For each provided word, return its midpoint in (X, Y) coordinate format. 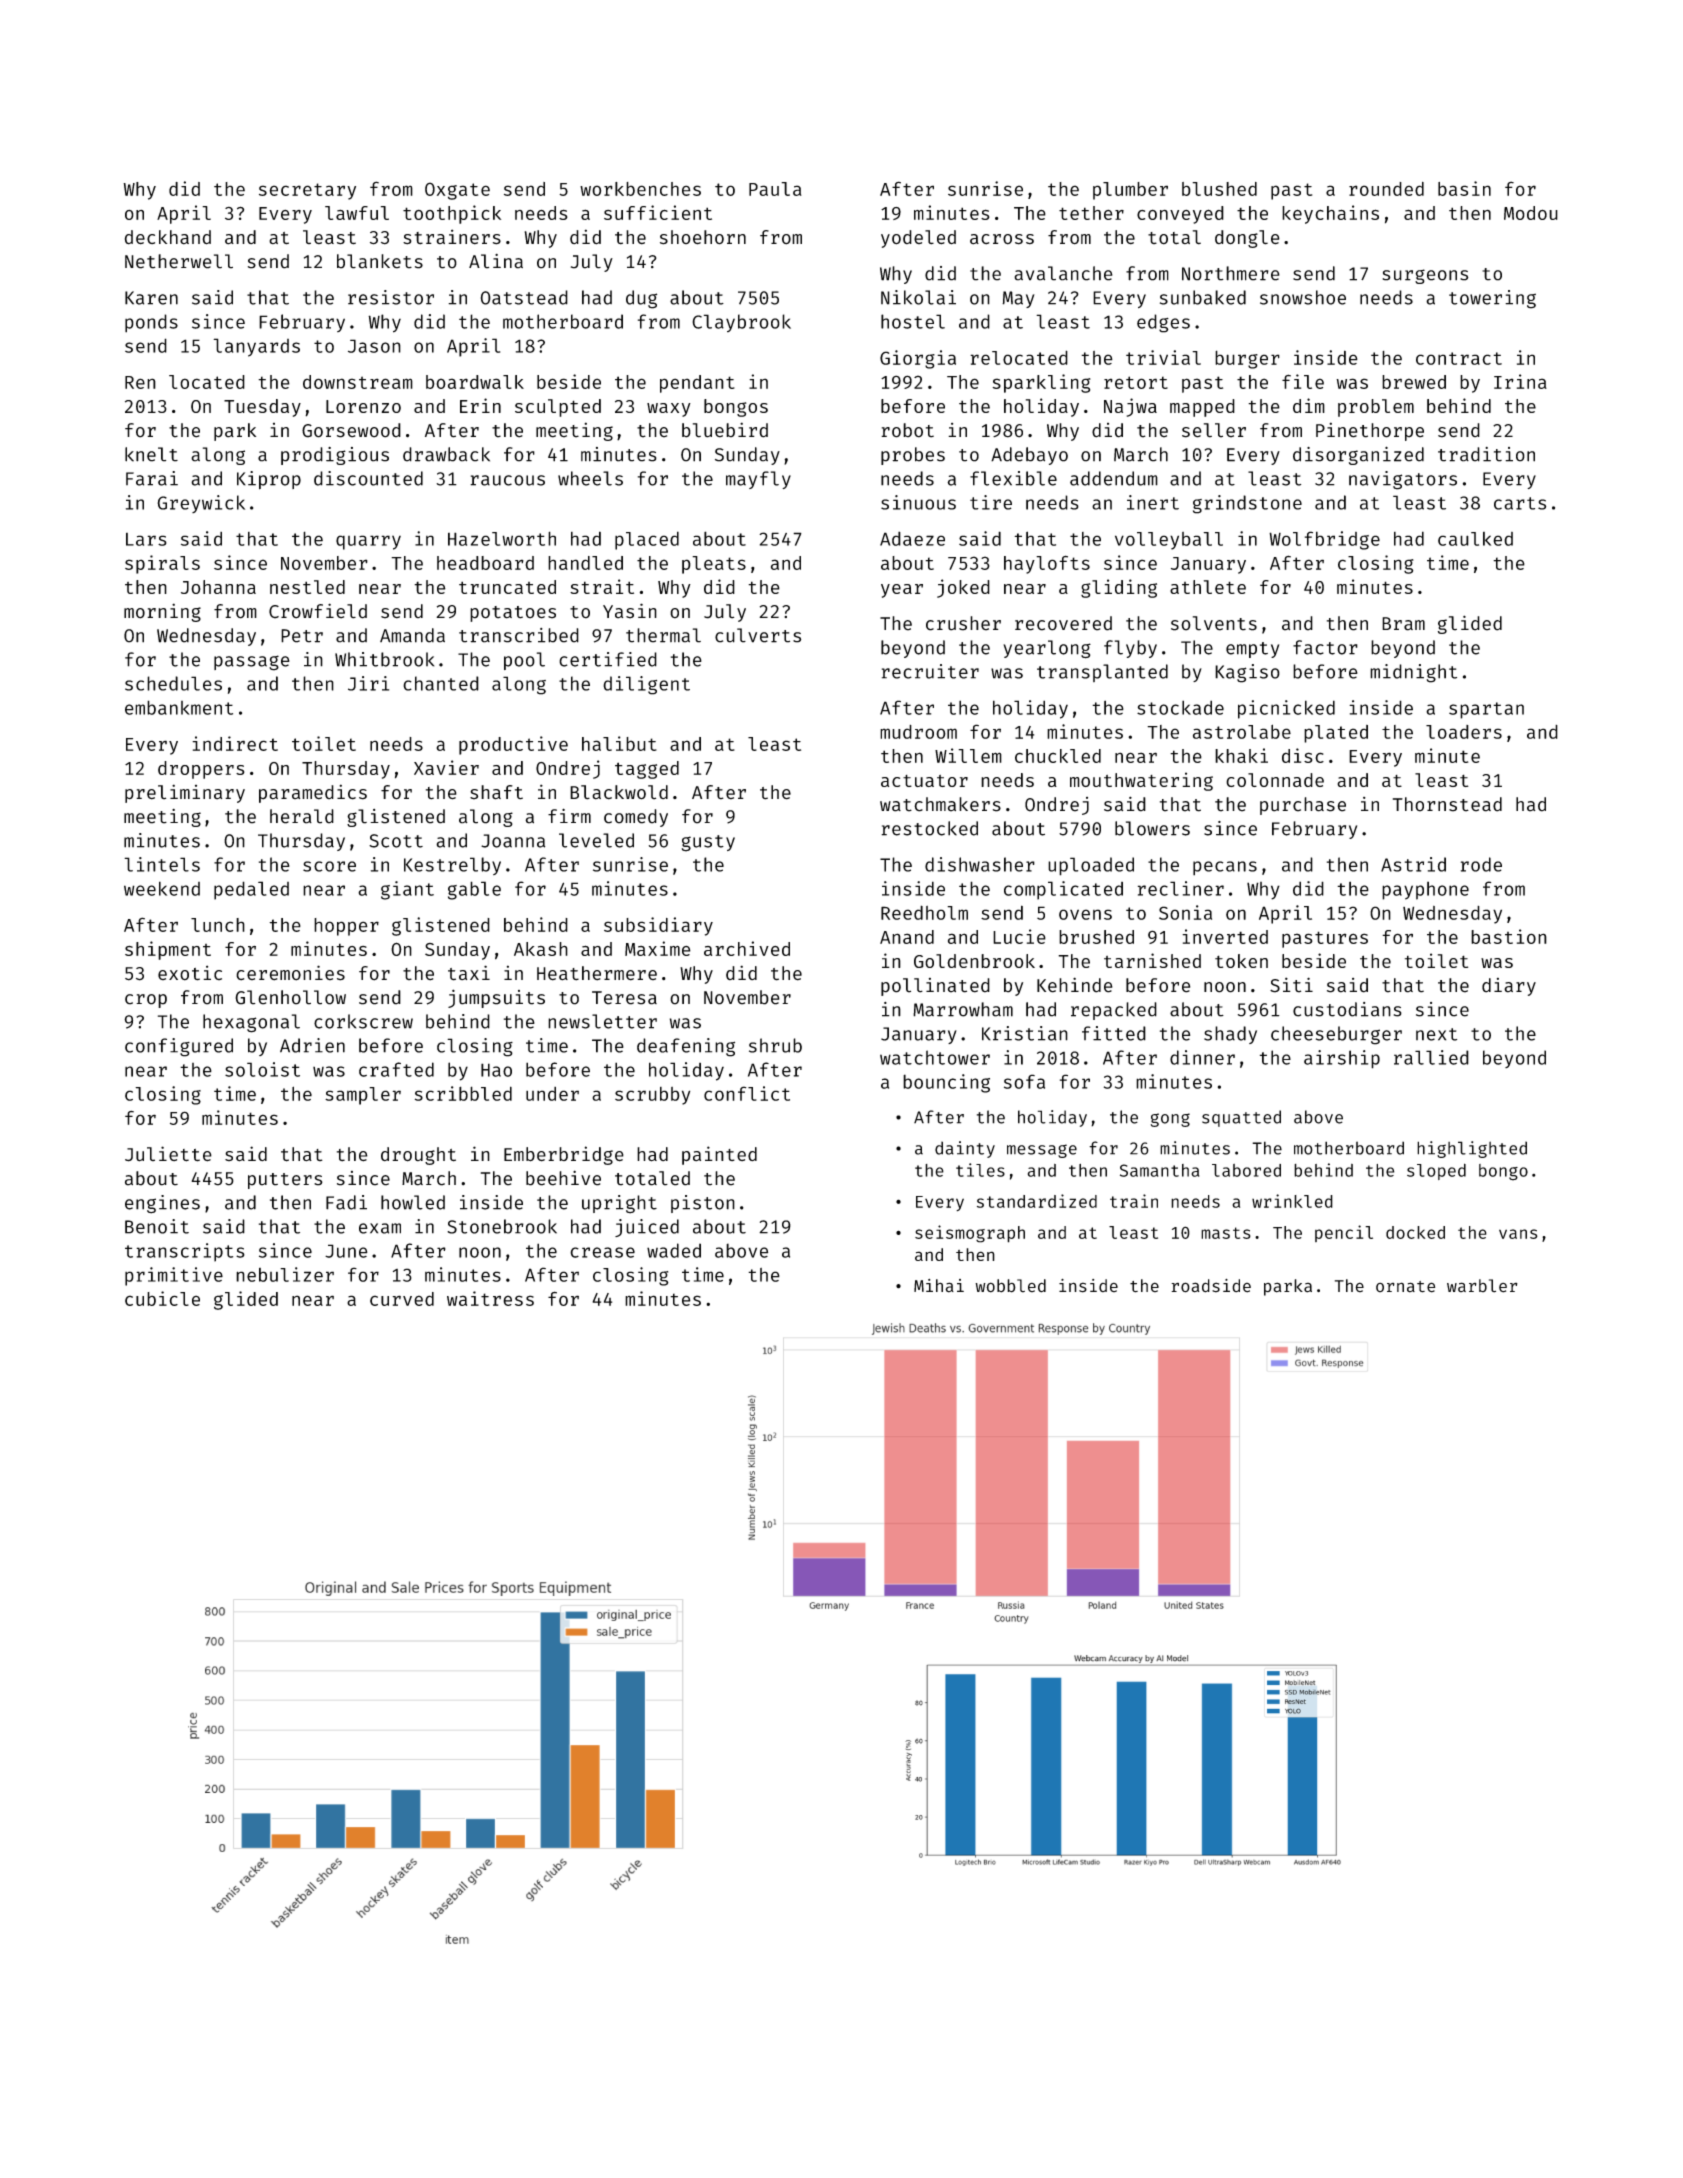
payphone (1425, 890)
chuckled (1058, 756)
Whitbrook (384, 659)
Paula (775, 189)
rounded (1386, 189)
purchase (1303, 806)
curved (402, 1299)
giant (407, 890)
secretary (307, 191)
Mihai (939, 1286)
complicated (1063, 890)
